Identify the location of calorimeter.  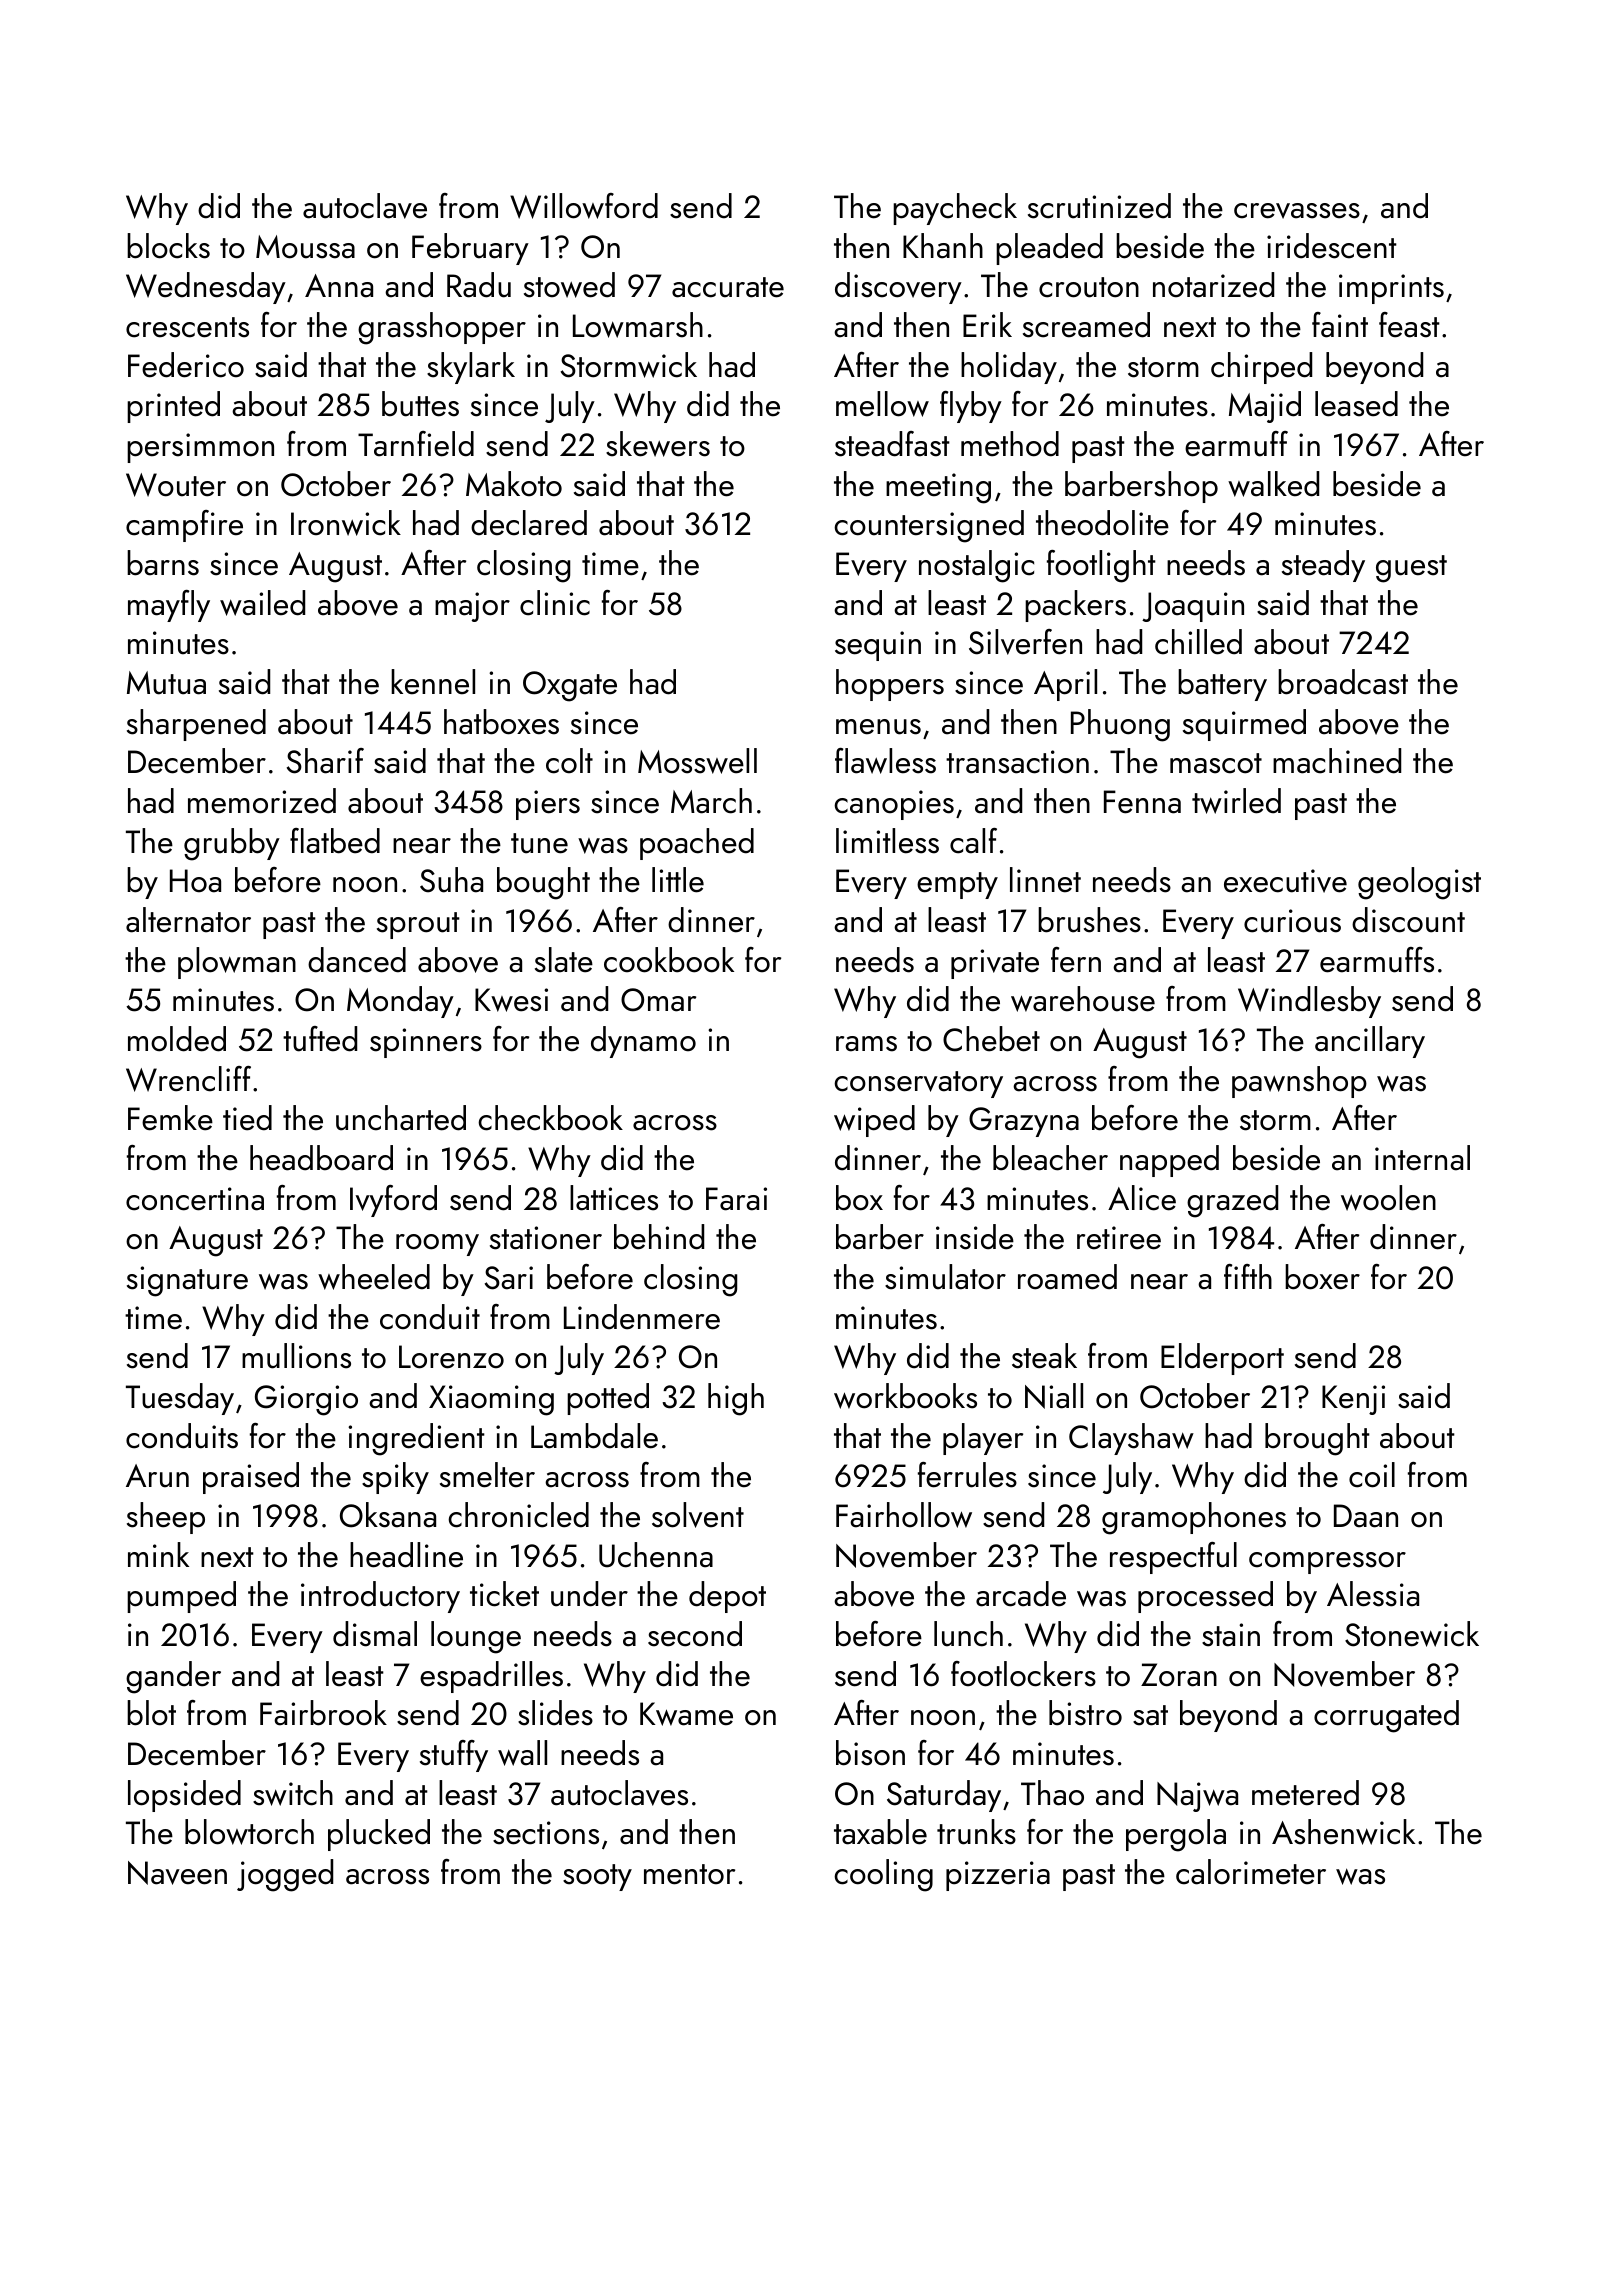
(1251, 1872).
